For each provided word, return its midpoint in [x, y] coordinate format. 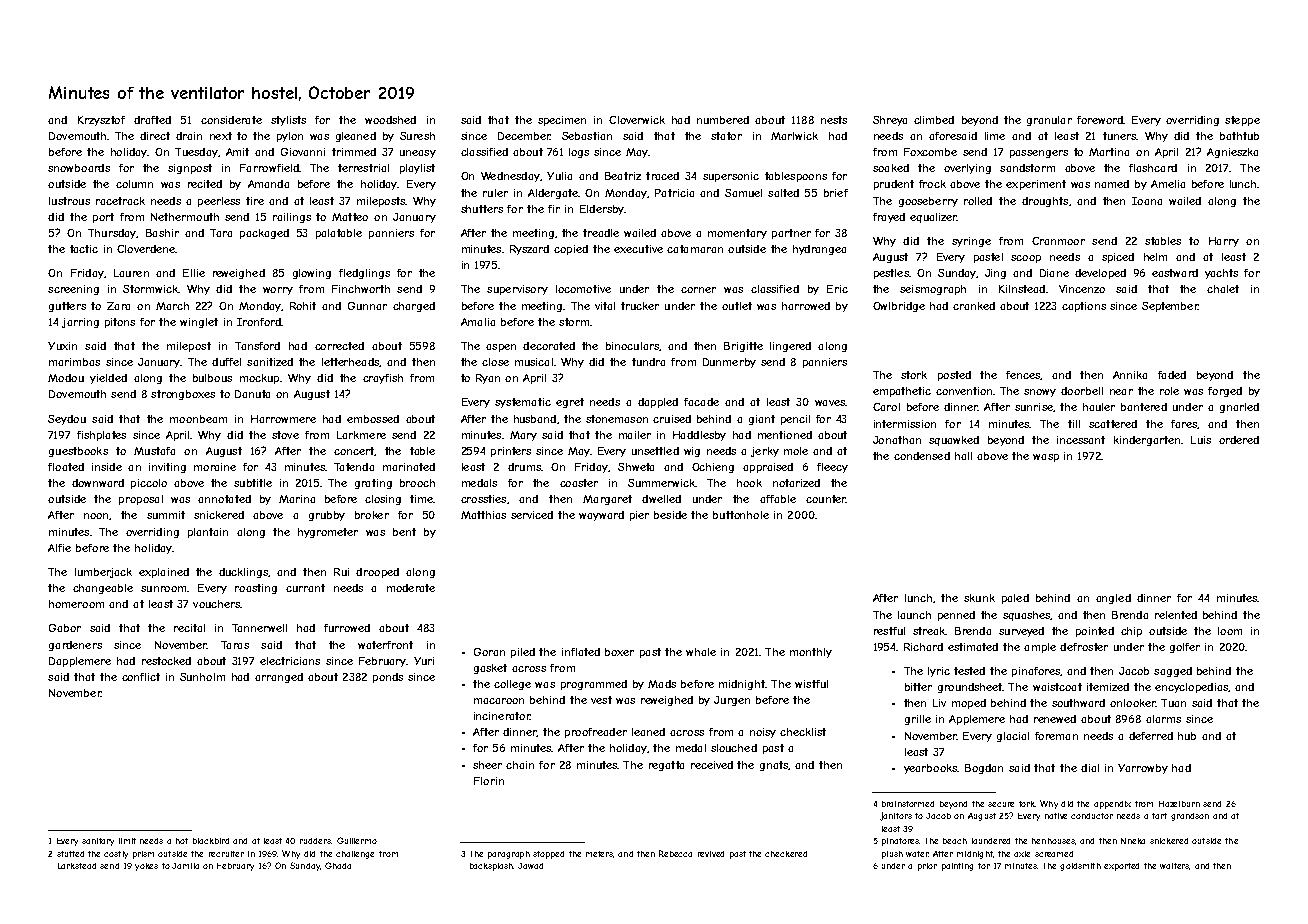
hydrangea [819, 250]
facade [701, 402]
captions [1084, 307]
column [134, 184]
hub [1187, 736]
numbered [723, 120]
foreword [1100, 120]
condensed [922, 456]
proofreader [596, 733]
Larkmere [361, 435]
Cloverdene [146, 249]
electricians [290, 661]
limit [127, 841]
